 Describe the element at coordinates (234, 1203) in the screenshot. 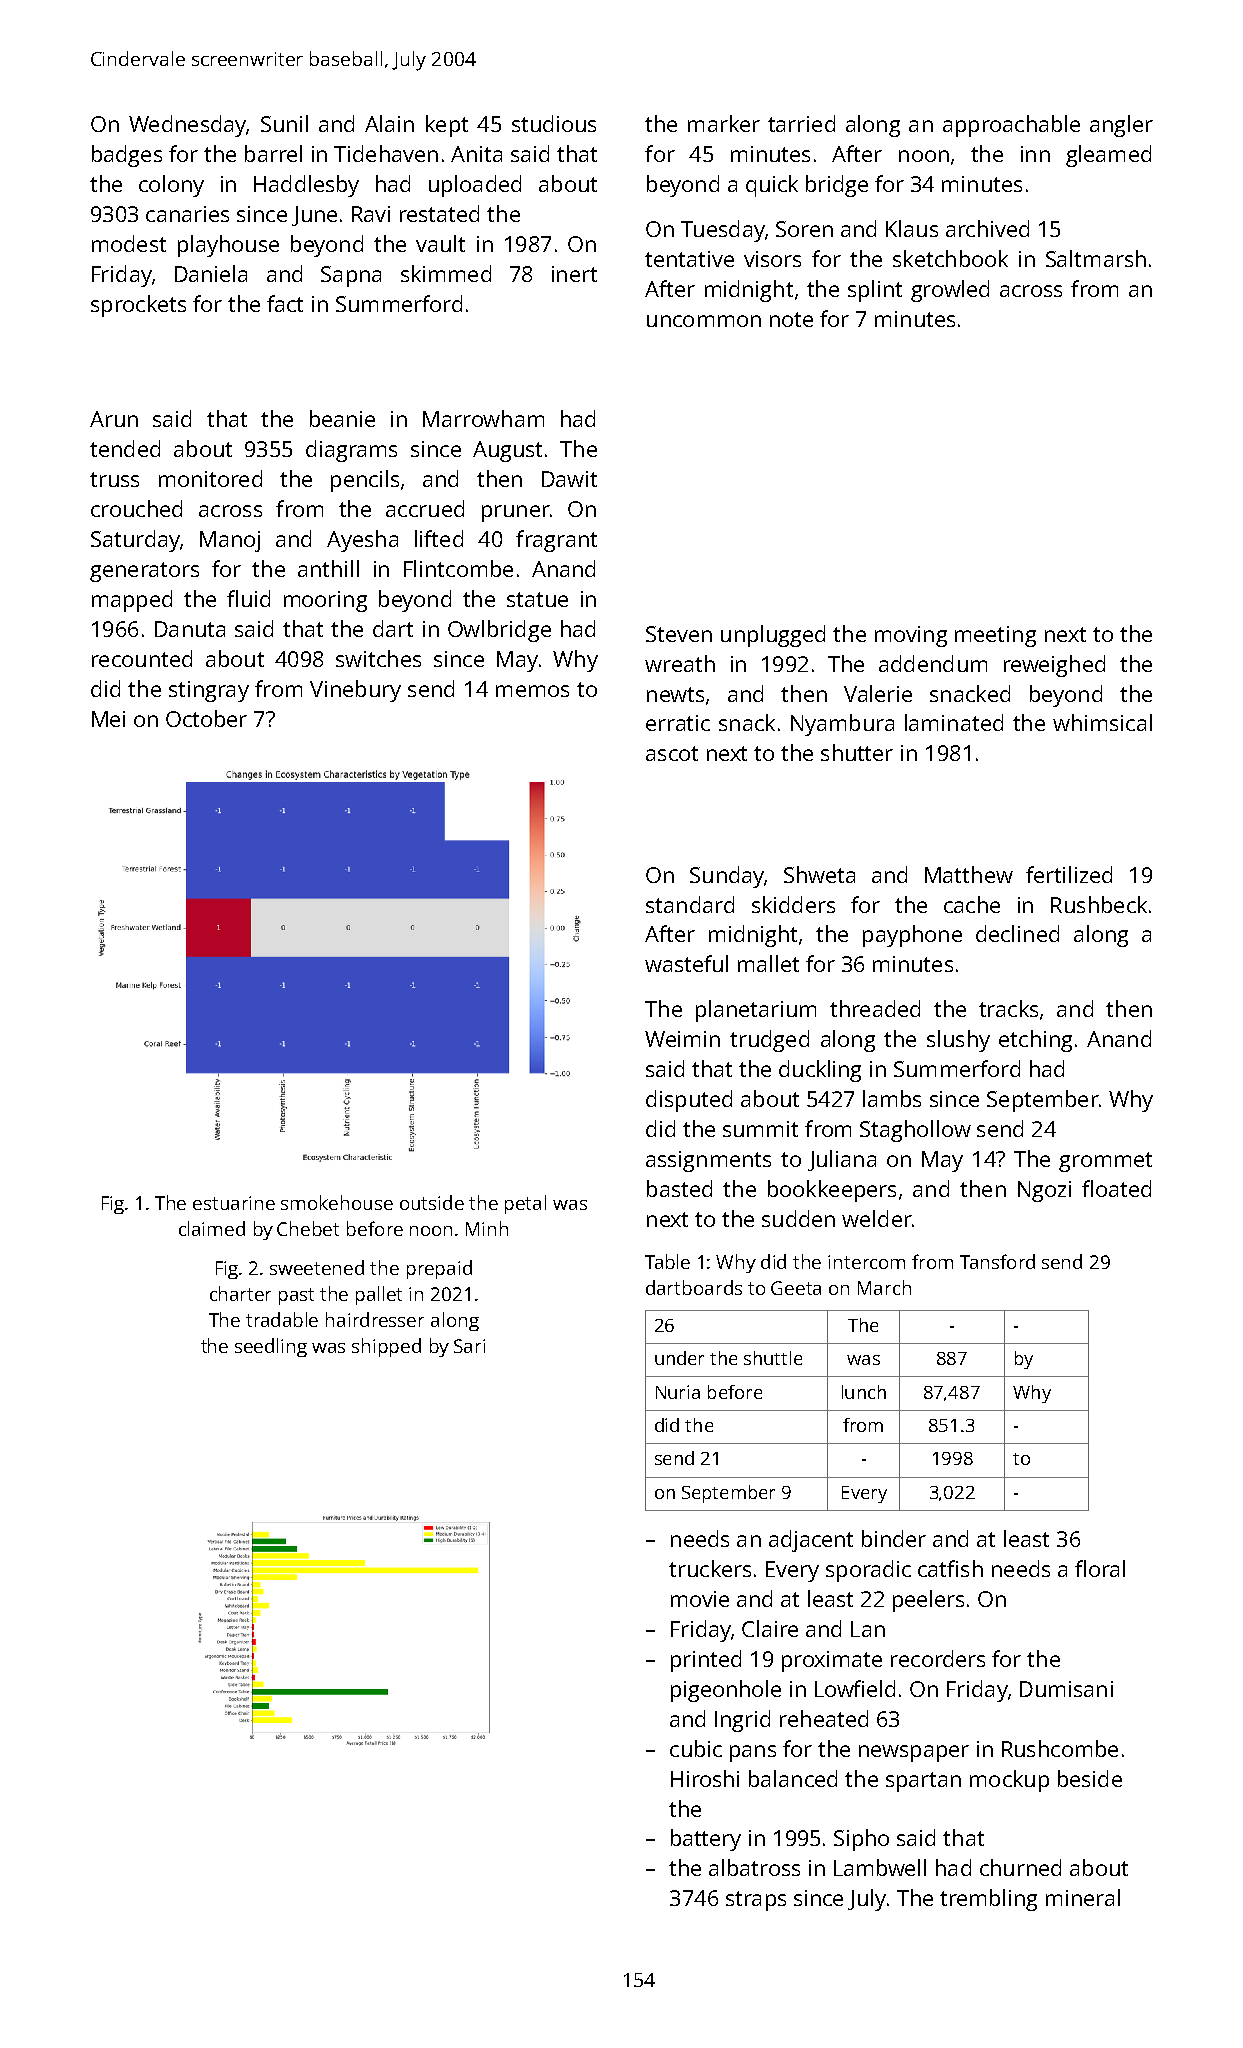

I see `estuarine` at that location.
